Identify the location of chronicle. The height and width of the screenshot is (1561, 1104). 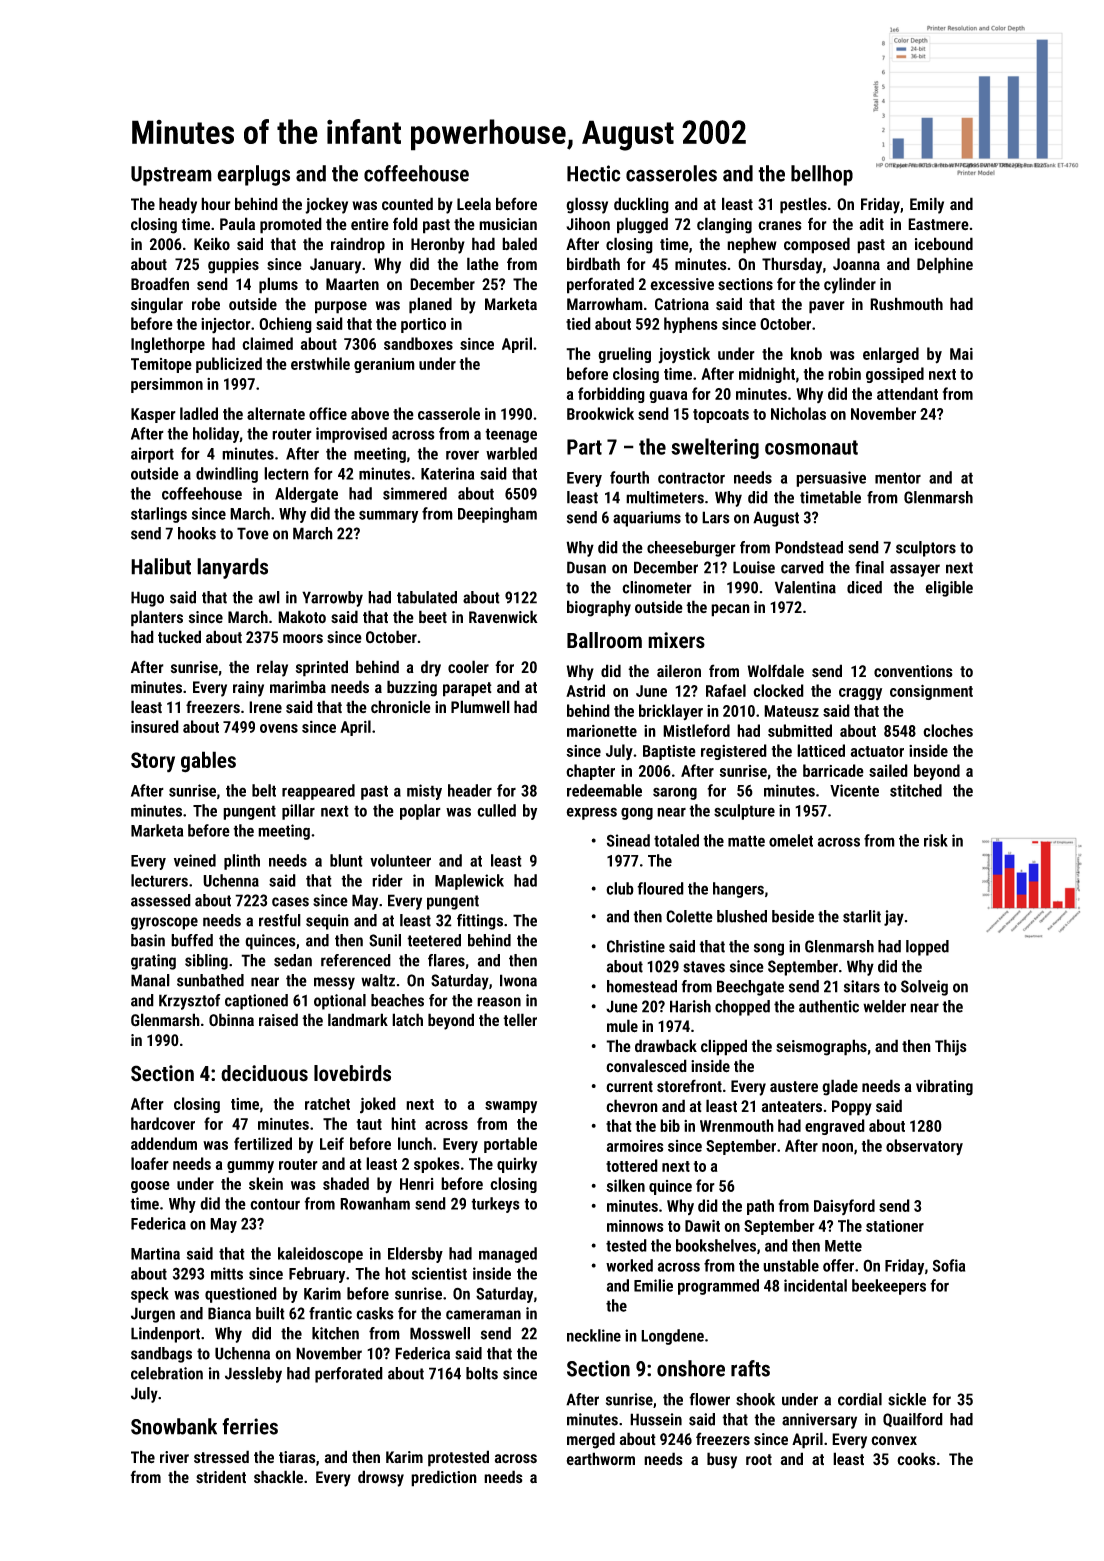
(401, 707).
